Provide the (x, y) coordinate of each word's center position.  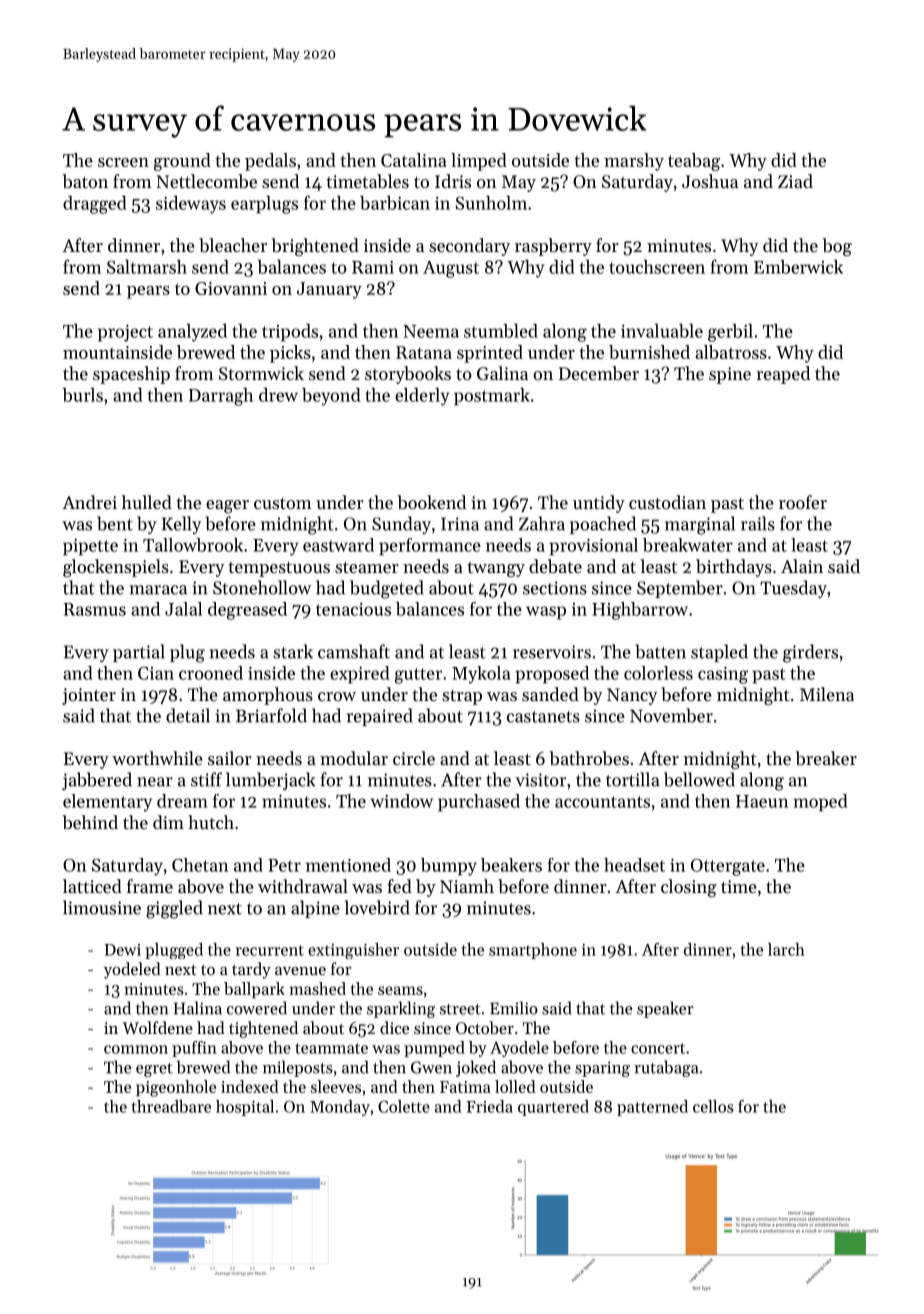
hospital (245, 1108)
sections (555, 588)
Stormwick (261, 373)
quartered (553, 1108)
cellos (713, 1106)
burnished (649, 352)
